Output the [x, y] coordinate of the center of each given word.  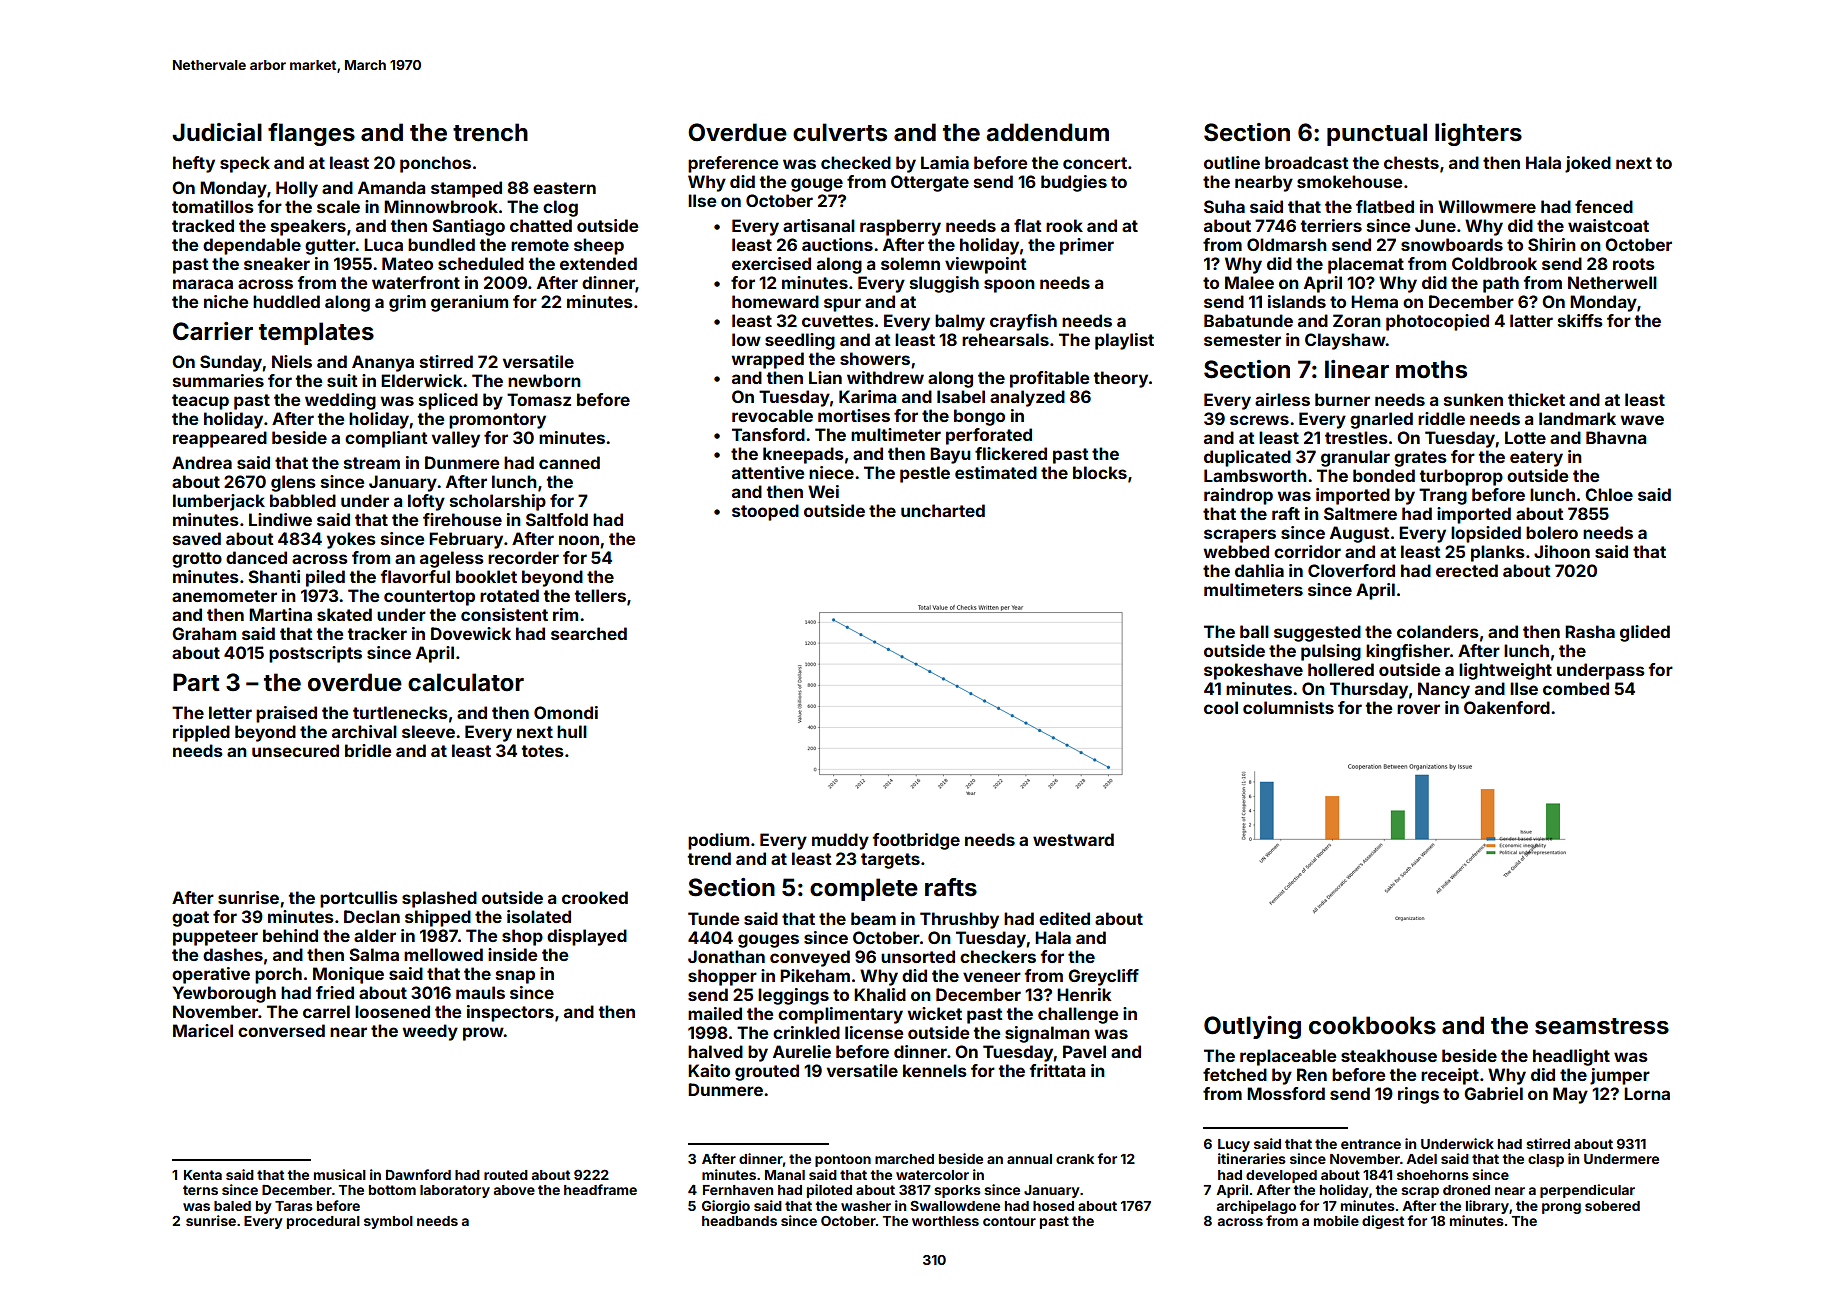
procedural [323, 1222]
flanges [311, 134]
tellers [600, 595]
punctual [1377, 134]
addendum [1047, 132]
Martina [280, 614]
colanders [1438, 631]
